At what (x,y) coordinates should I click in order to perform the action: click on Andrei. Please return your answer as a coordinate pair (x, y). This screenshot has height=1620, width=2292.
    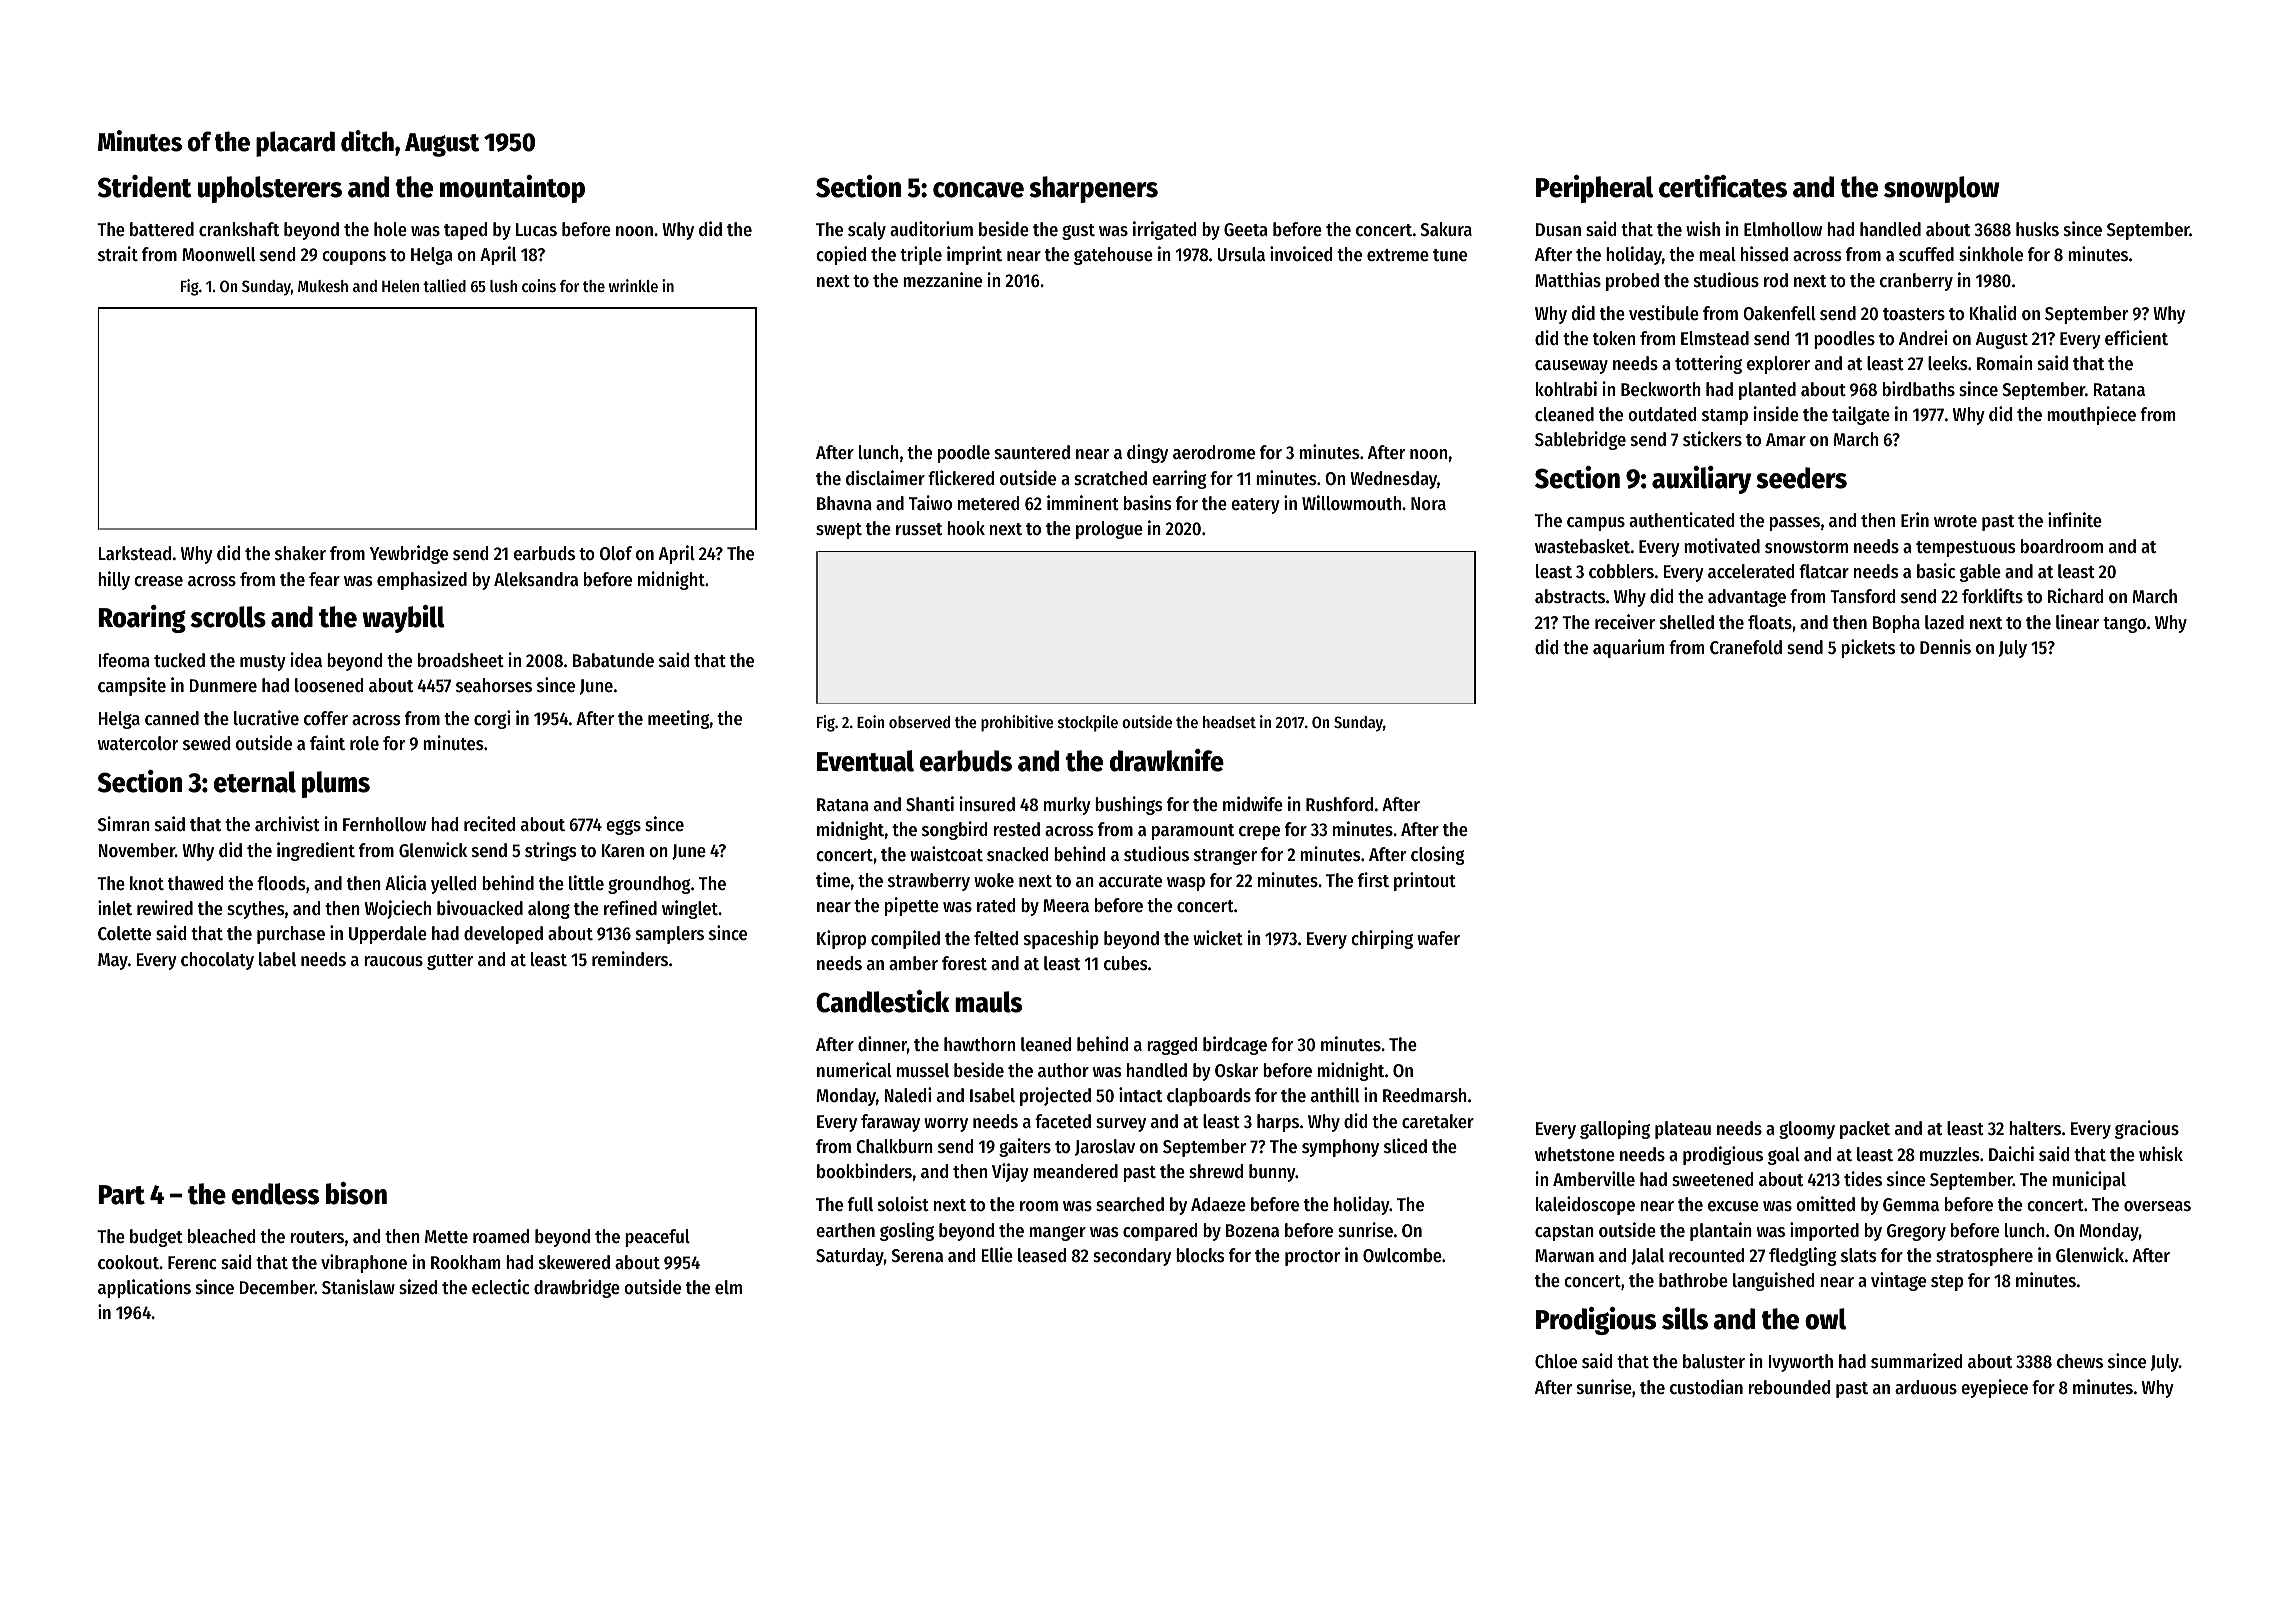
    Looking at the image, I should click on (1923, 337).
